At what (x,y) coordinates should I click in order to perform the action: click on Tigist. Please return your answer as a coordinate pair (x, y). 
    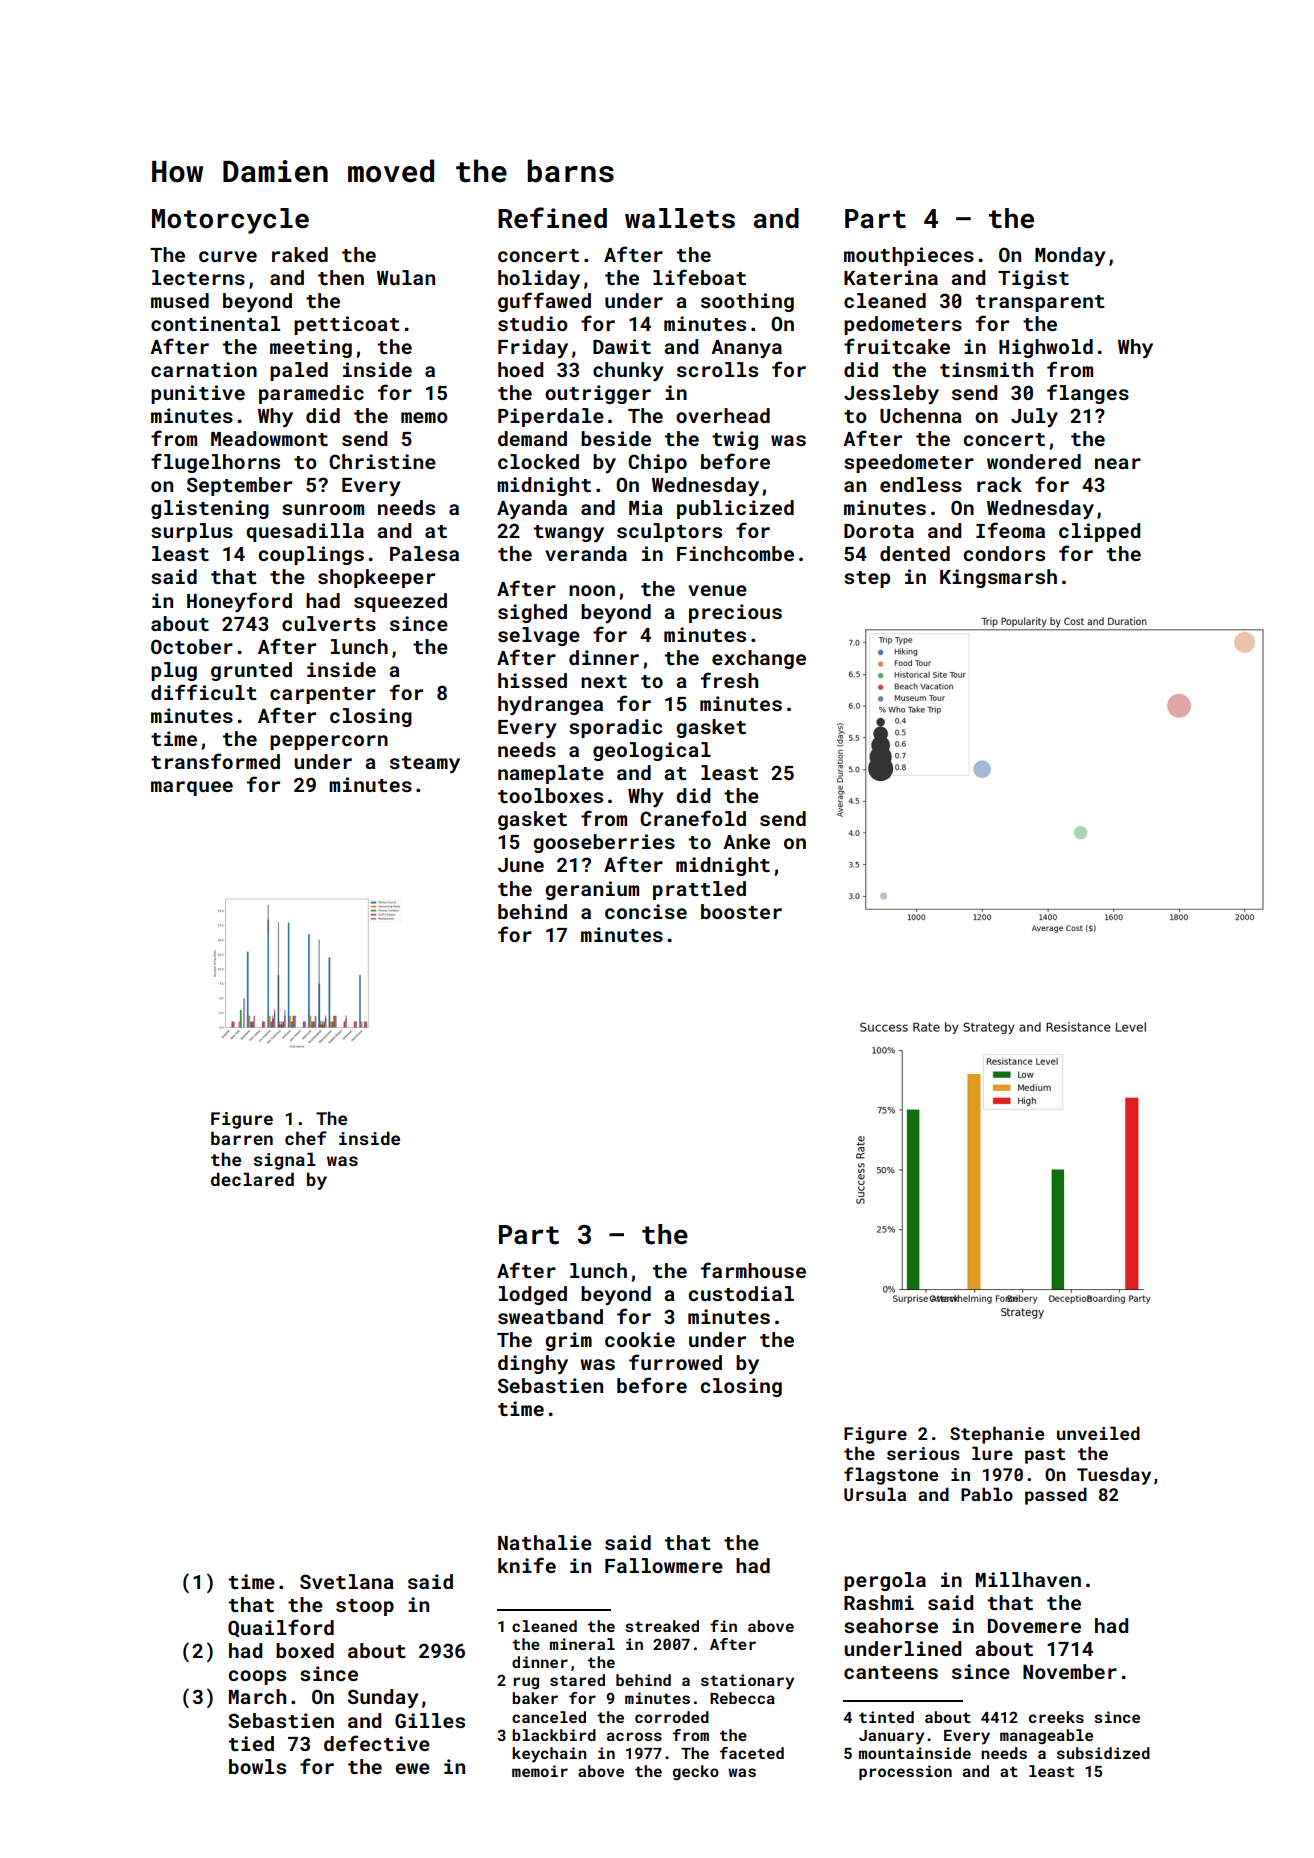
    Looking at the image, I should click on (1033, 279).
